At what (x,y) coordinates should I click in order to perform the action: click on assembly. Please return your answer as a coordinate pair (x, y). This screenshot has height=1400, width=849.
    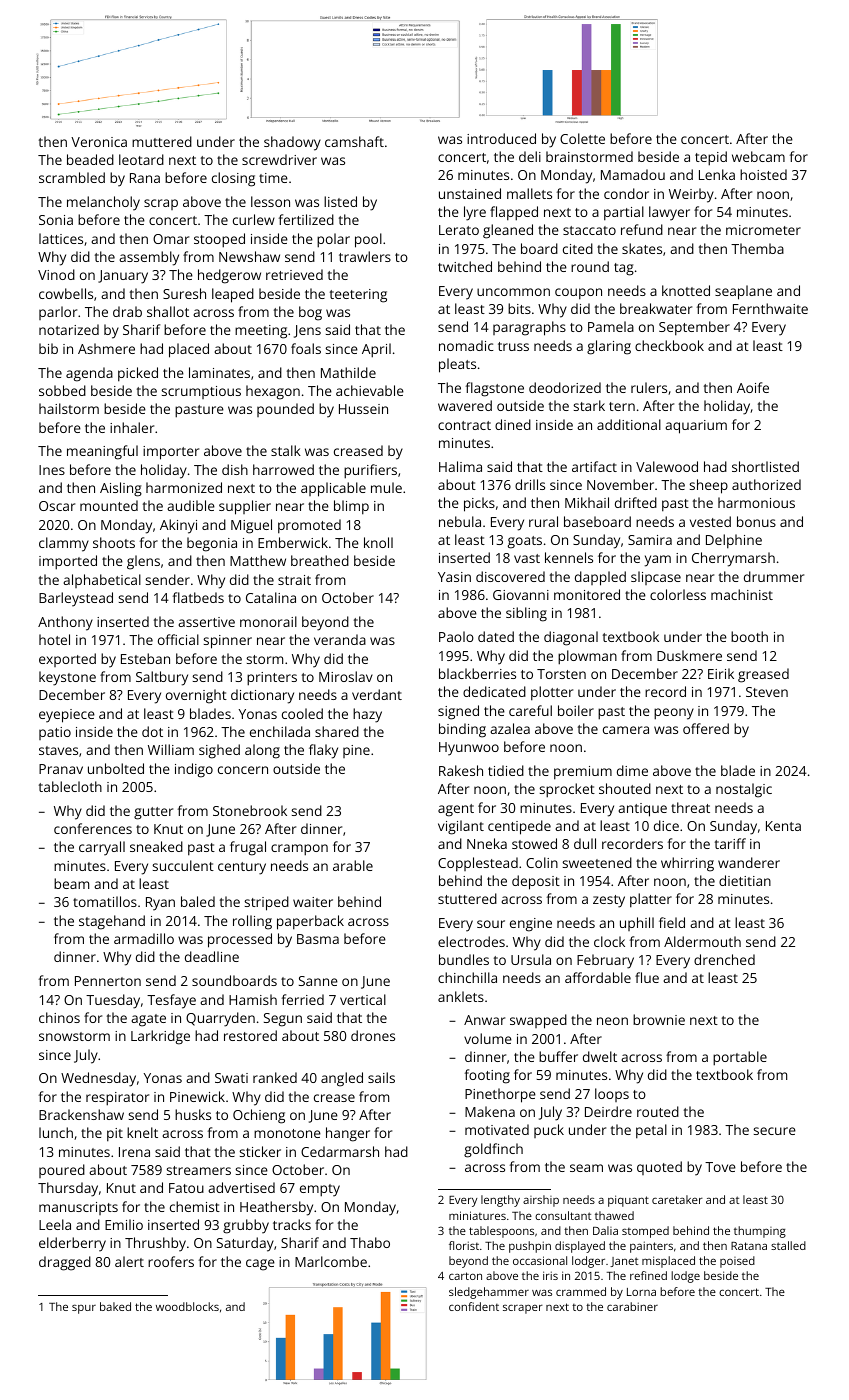
    Looking at the image, I should click on (149, 258).
